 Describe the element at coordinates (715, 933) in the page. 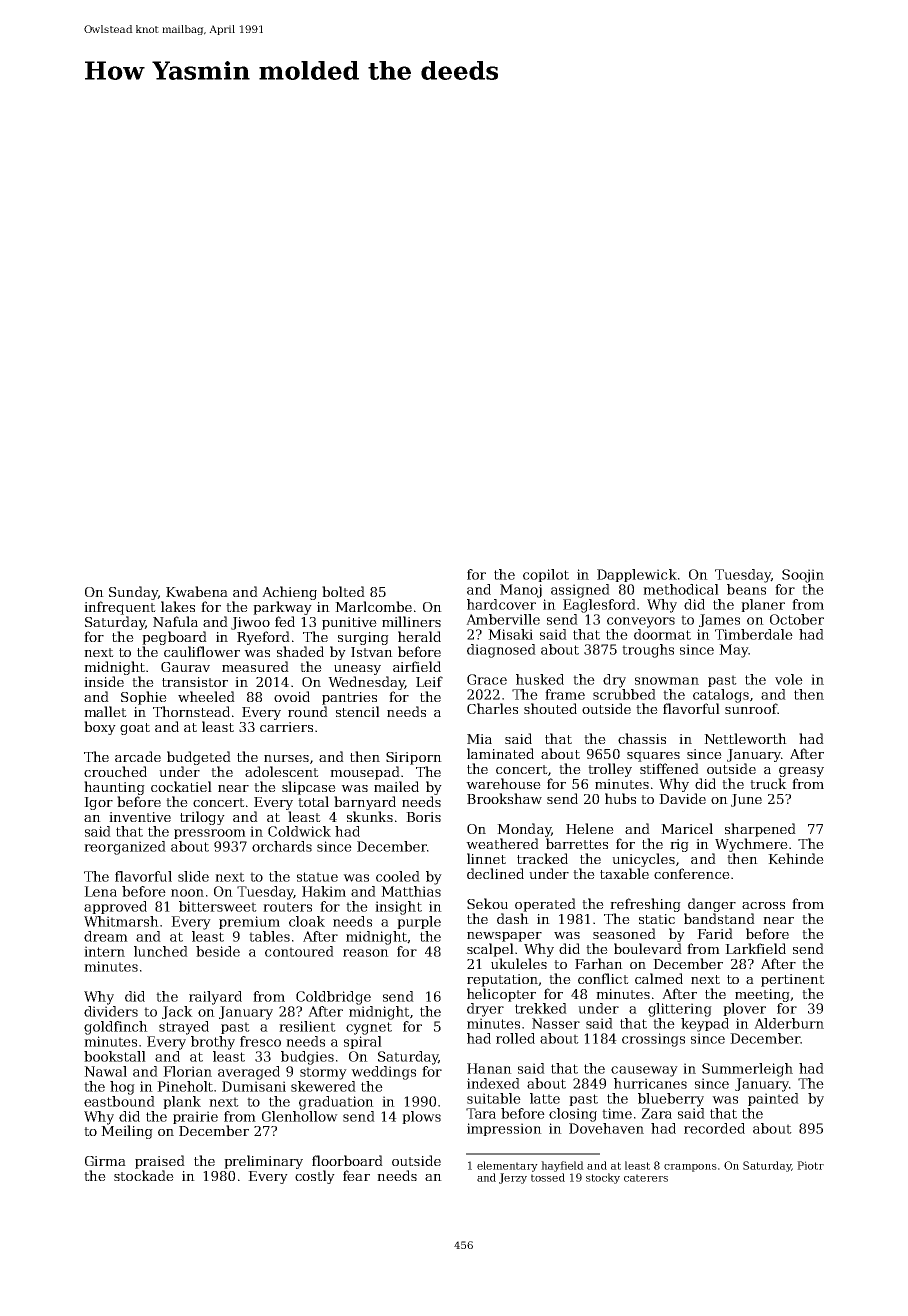

I see `Farid` at that location.
